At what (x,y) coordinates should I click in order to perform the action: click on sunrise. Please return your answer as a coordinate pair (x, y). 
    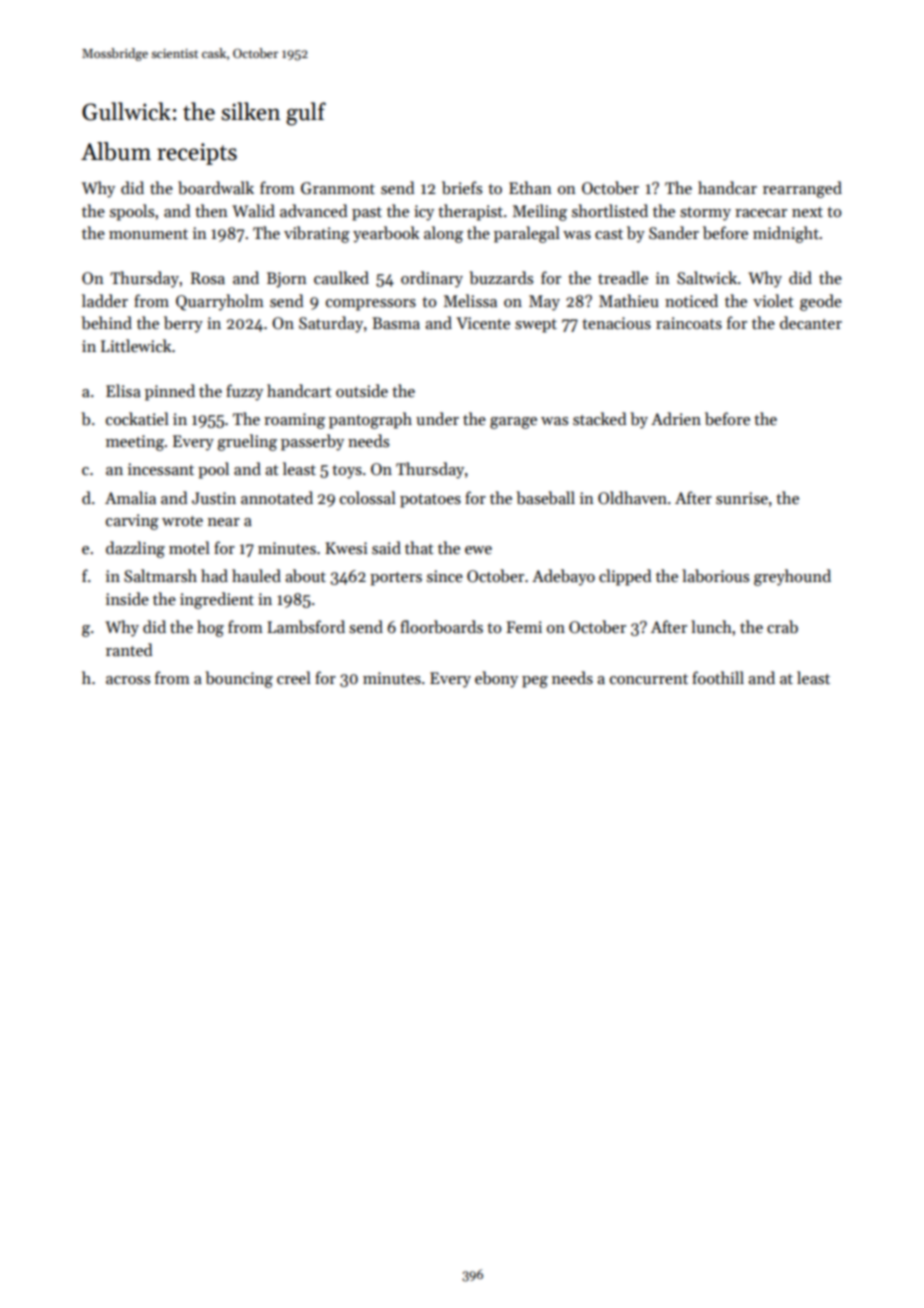
    Looking at the image, I should click on (742, 498).
